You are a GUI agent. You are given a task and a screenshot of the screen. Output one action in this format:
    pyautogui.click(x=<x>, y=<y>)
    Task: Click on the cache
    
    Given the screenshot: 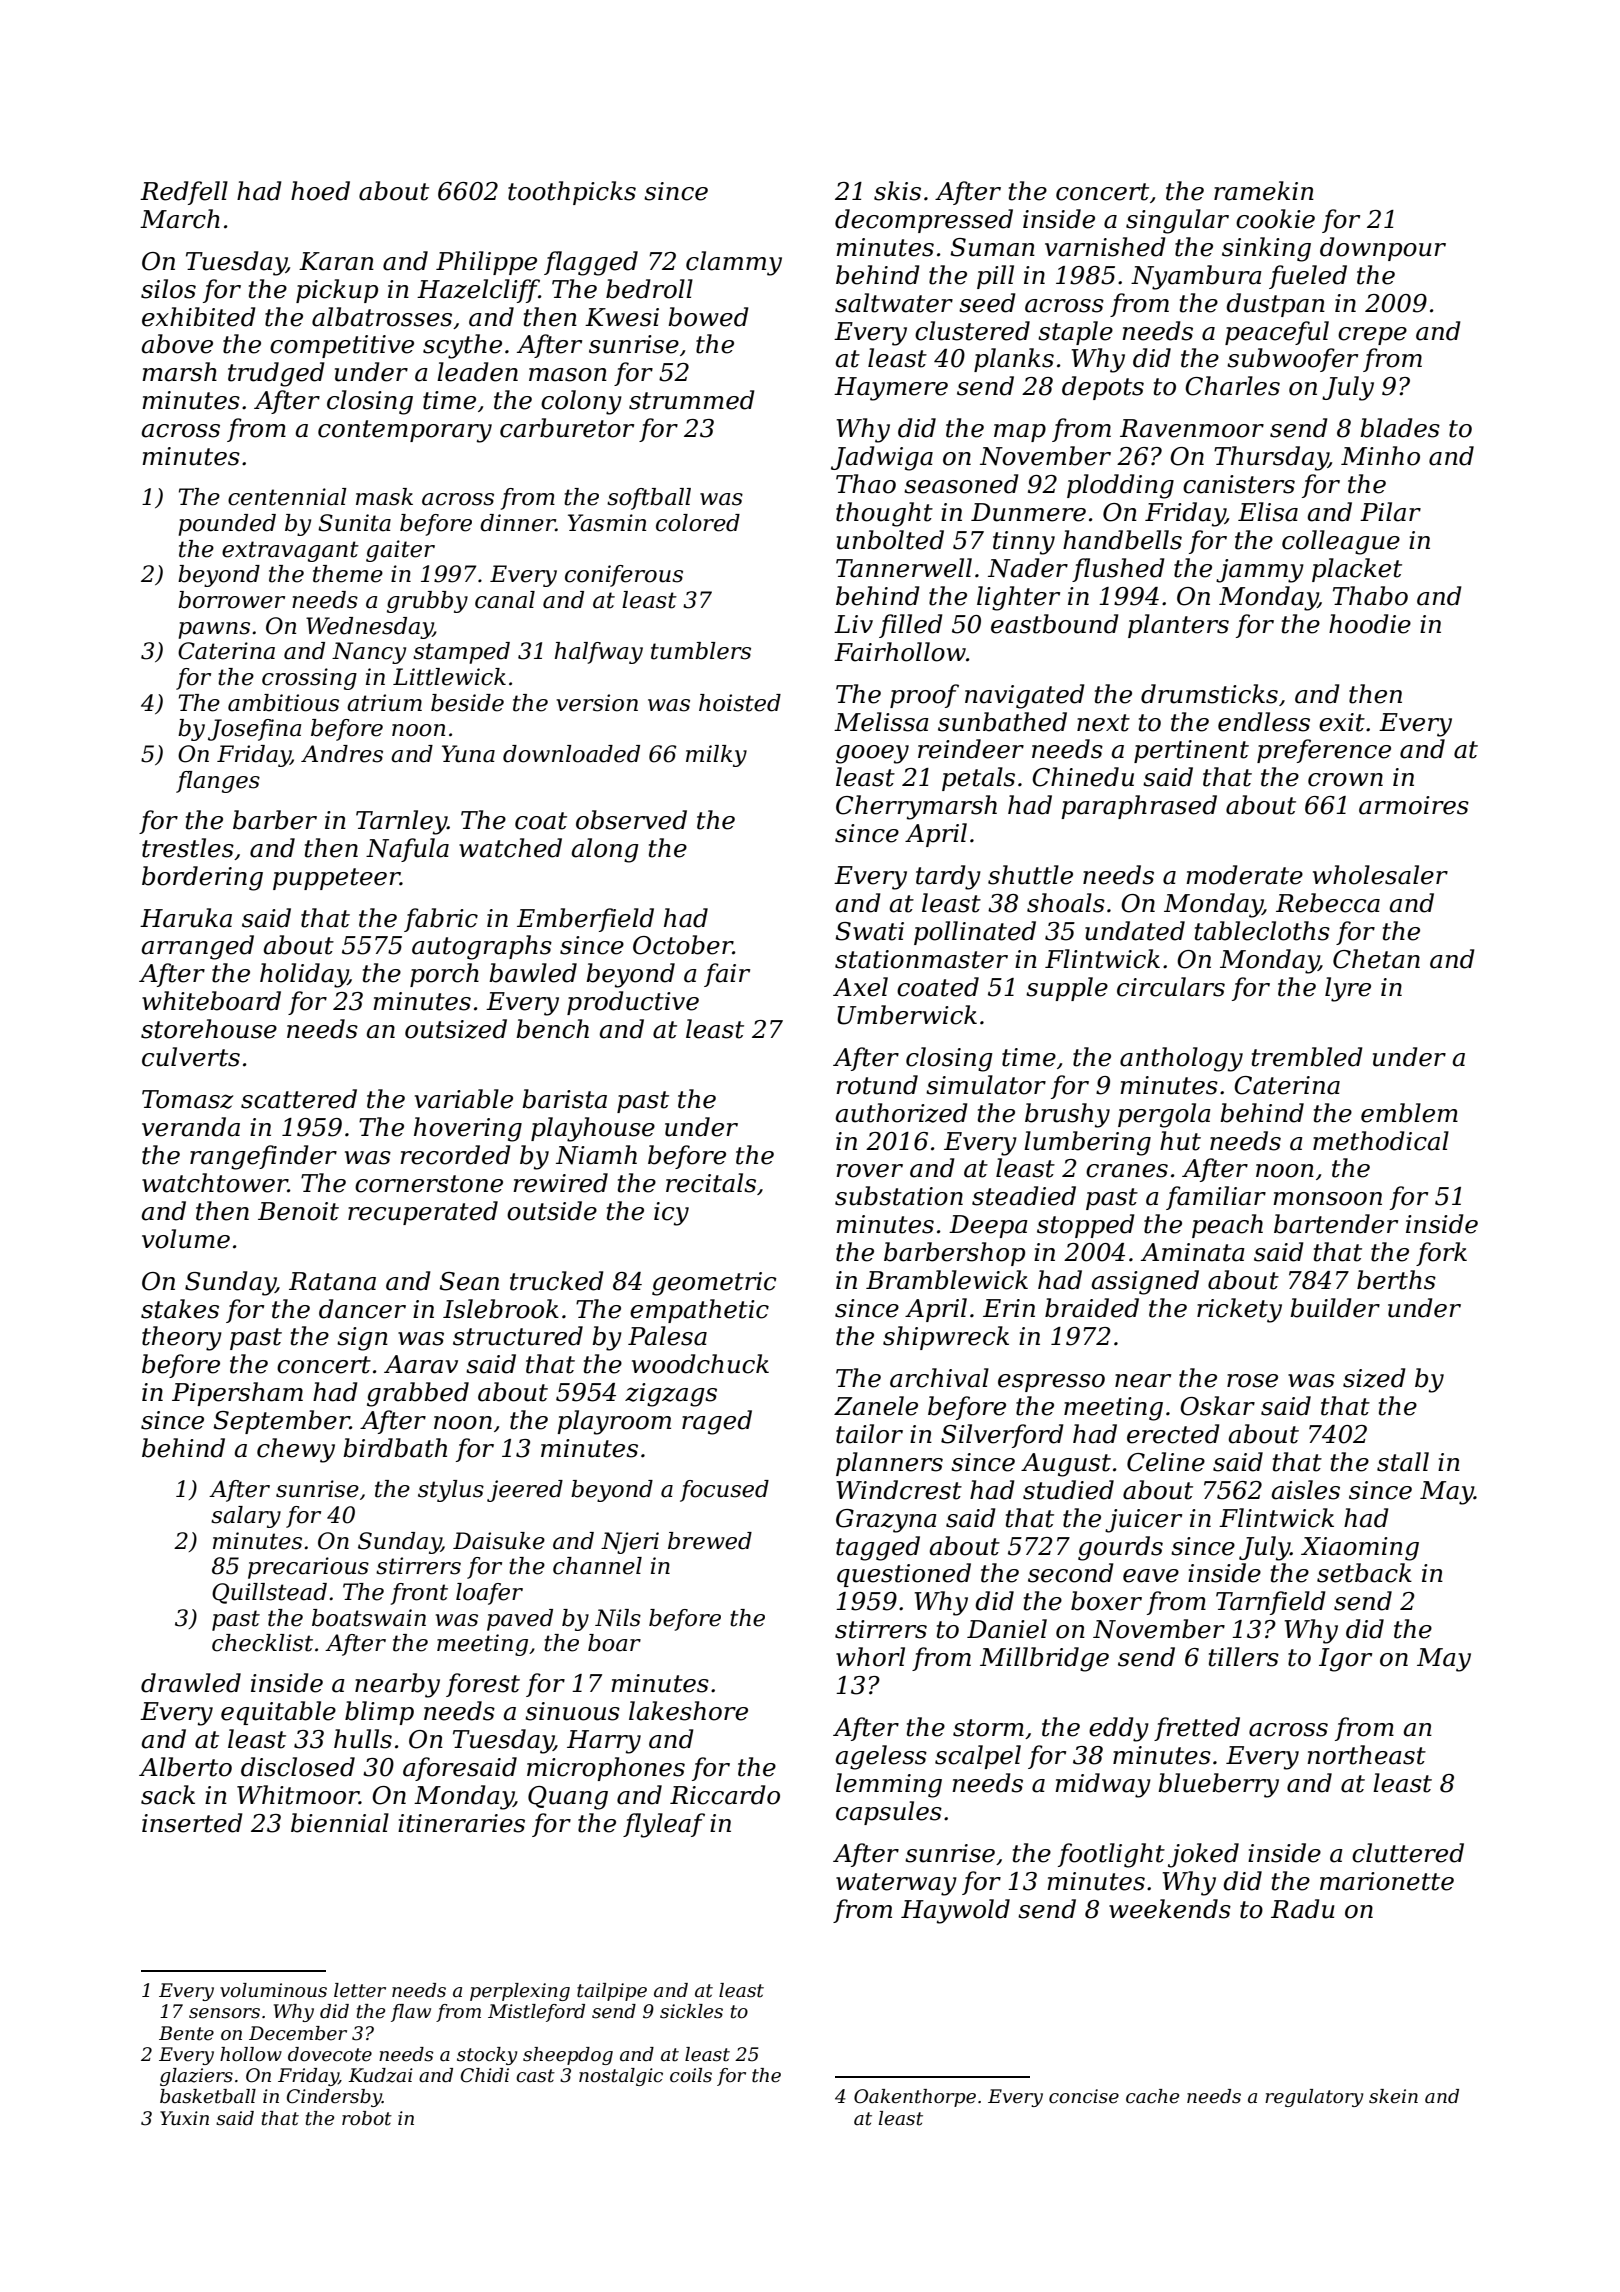 What is the action you would take?
    pyautogui.click(x=1152, y=2096)
